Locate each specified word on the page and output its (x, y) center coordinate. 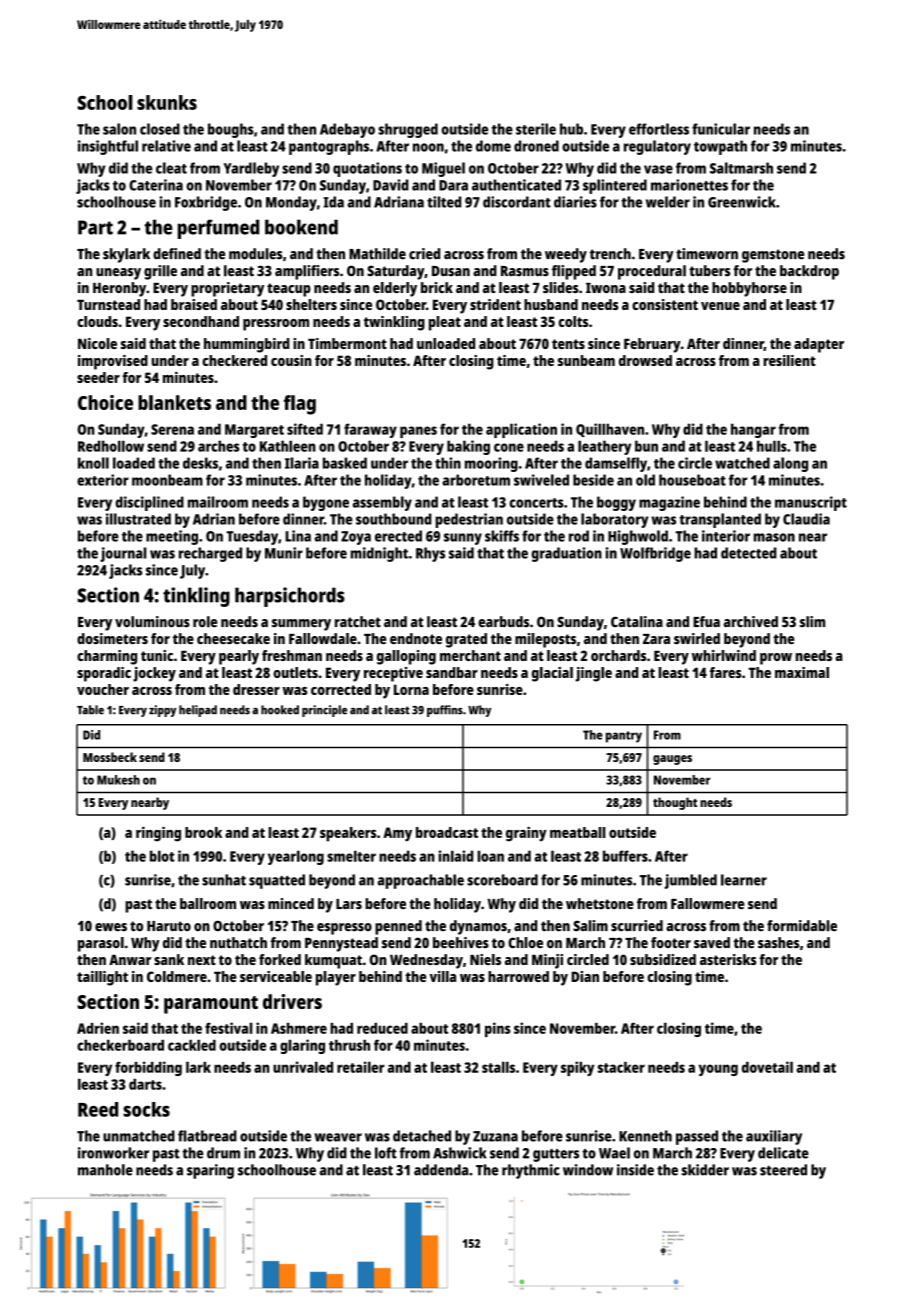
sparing (210, 1171)
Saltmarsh (741, 168)
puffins (445, 711)
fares (726, 672)
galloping (406, 657)
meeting (172, 537)
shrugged (408, 130)
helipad (198, 711)
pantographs (329, 147)
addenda (441, 1170)
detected (749, 553)
